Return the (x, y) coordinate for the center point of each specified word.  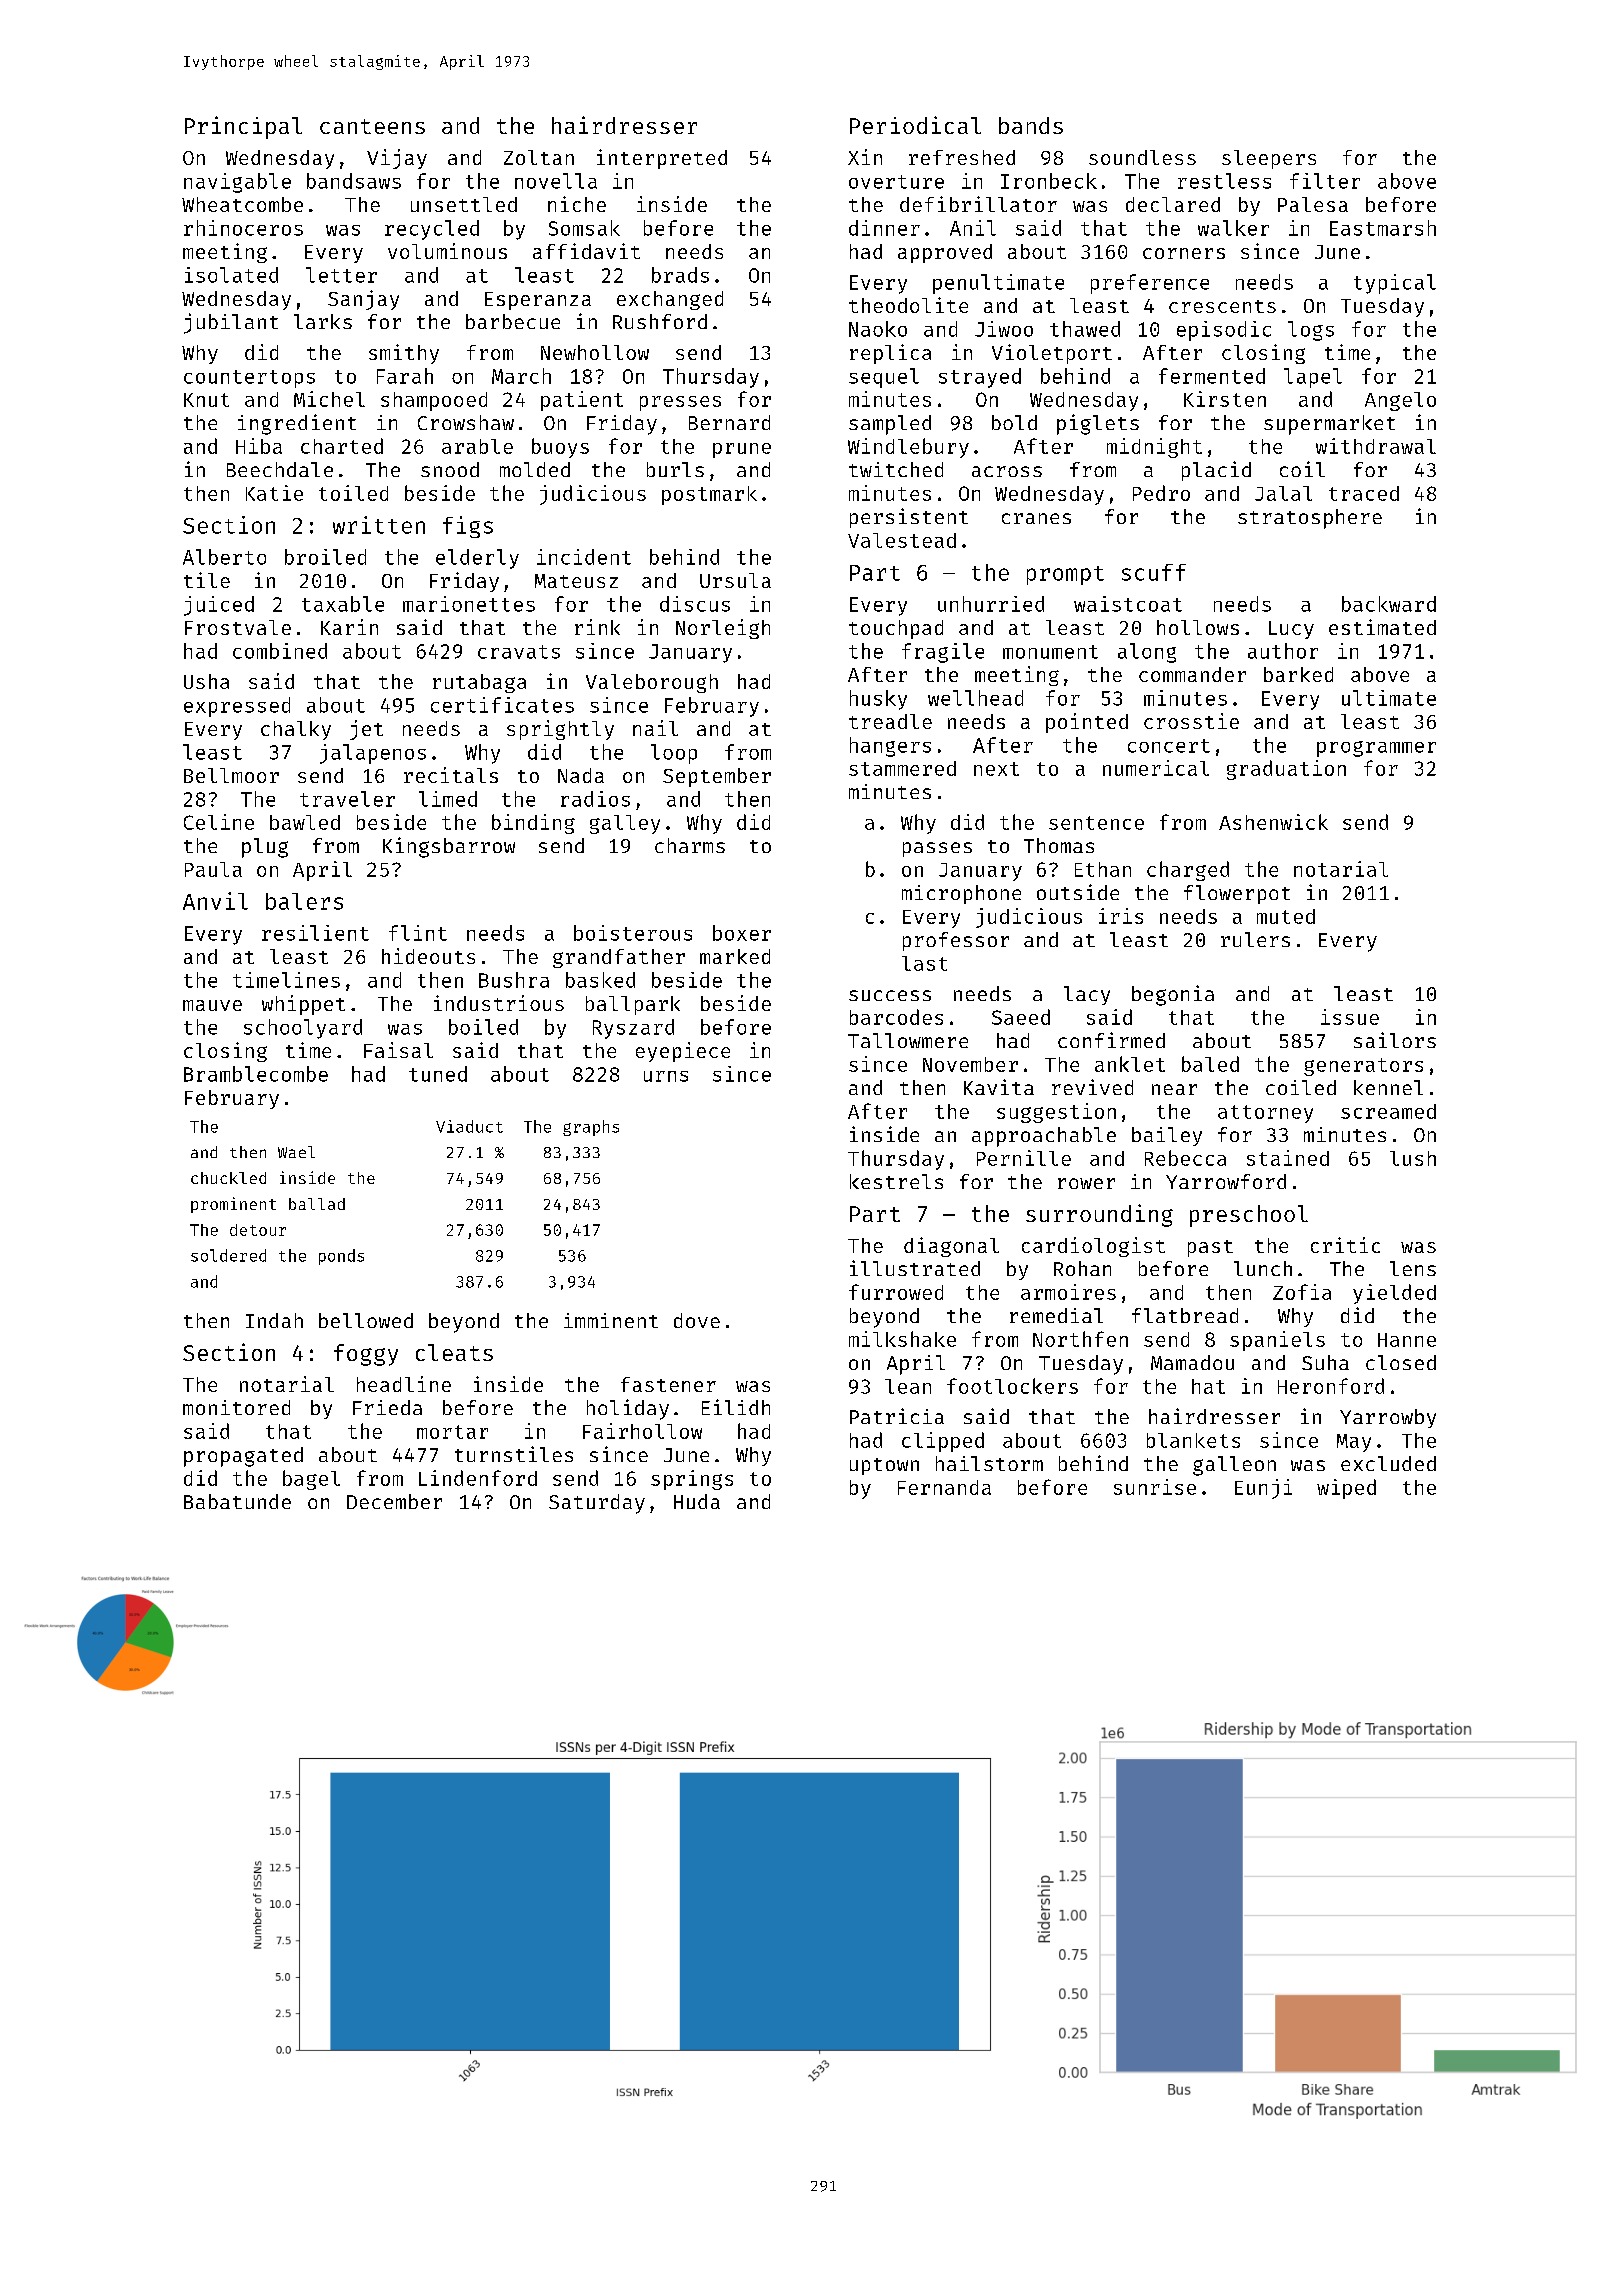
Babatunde (237, 1501)
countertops (249, 379)
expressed (237, 707)
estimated (1382, 627)
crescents (1222, 306)
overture (896, 182)
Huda (697, 1501)
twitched (896, 469)
